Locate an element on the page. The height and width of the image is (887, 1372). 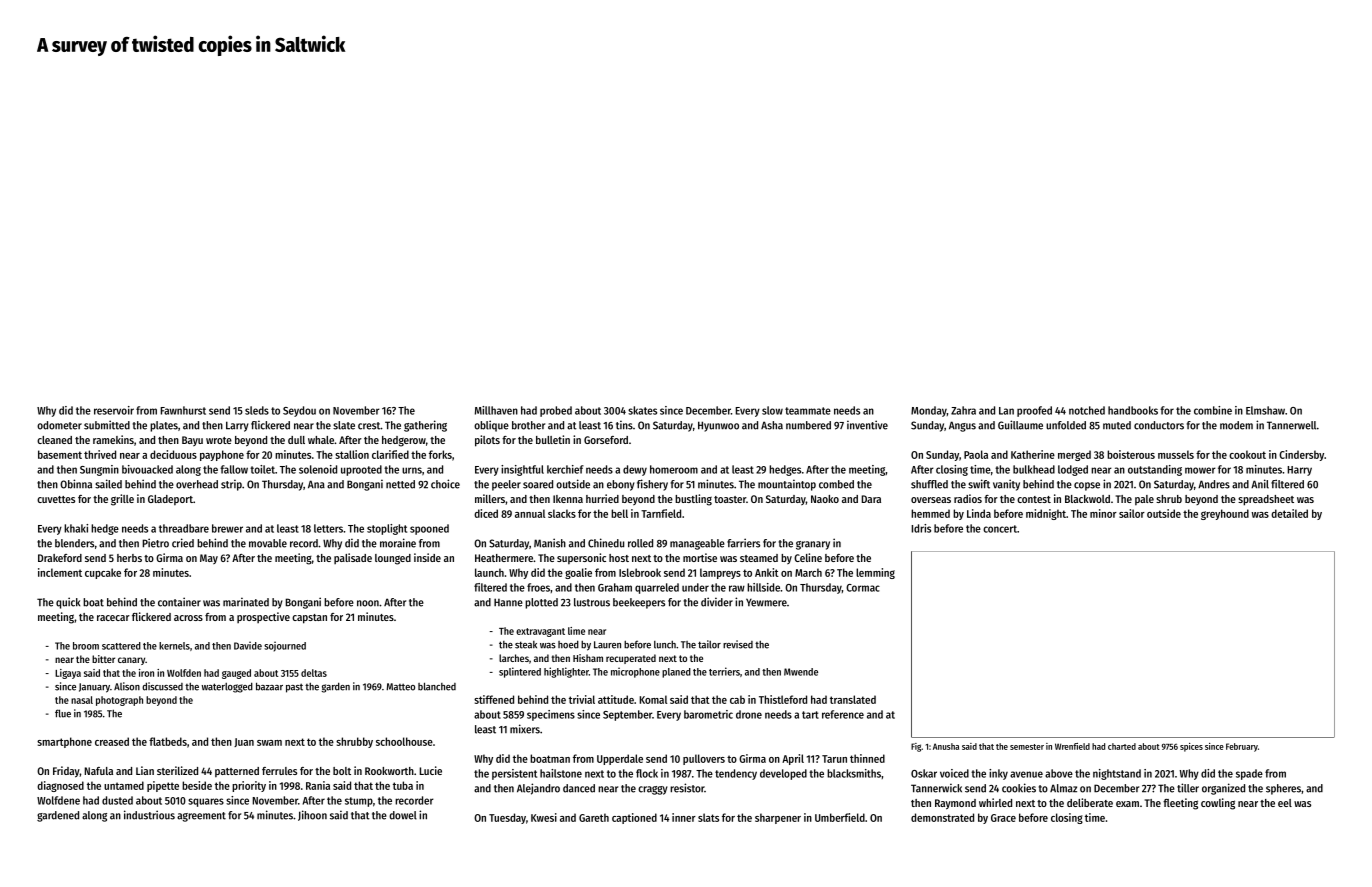
charted is located at coordinates (1122, 746).
